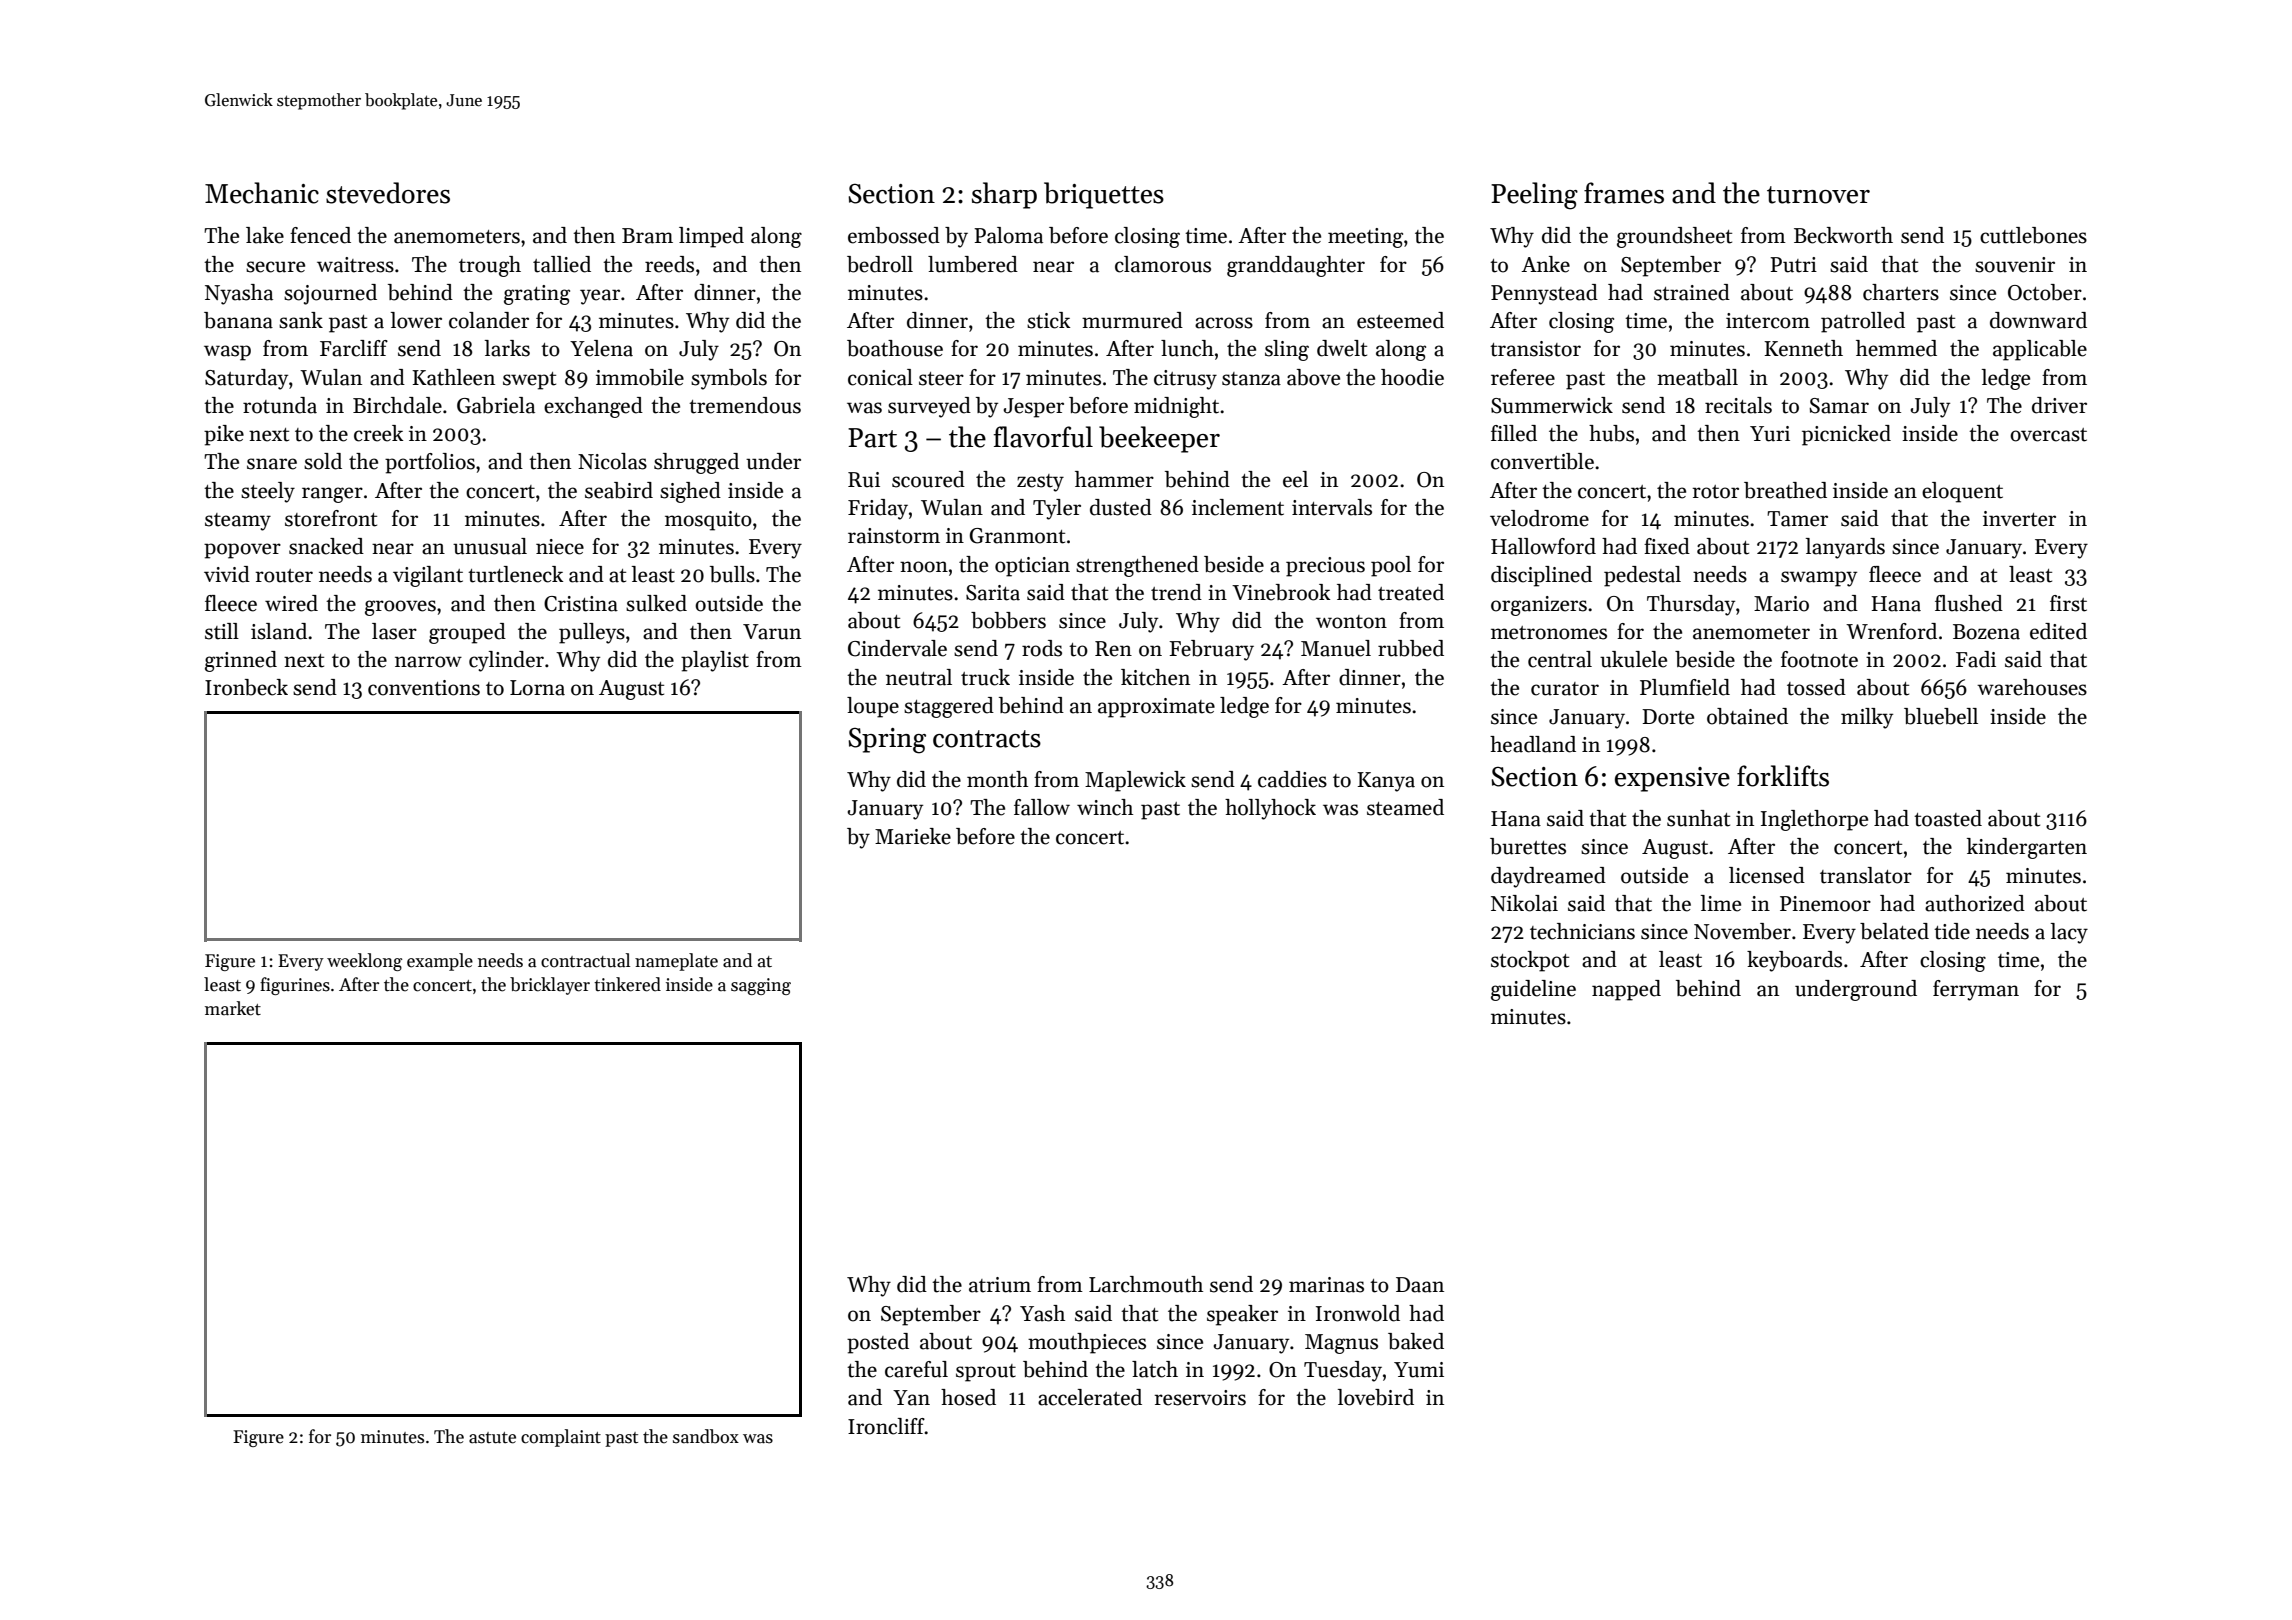  I want to click on forklifts, so click(1783, 776).
